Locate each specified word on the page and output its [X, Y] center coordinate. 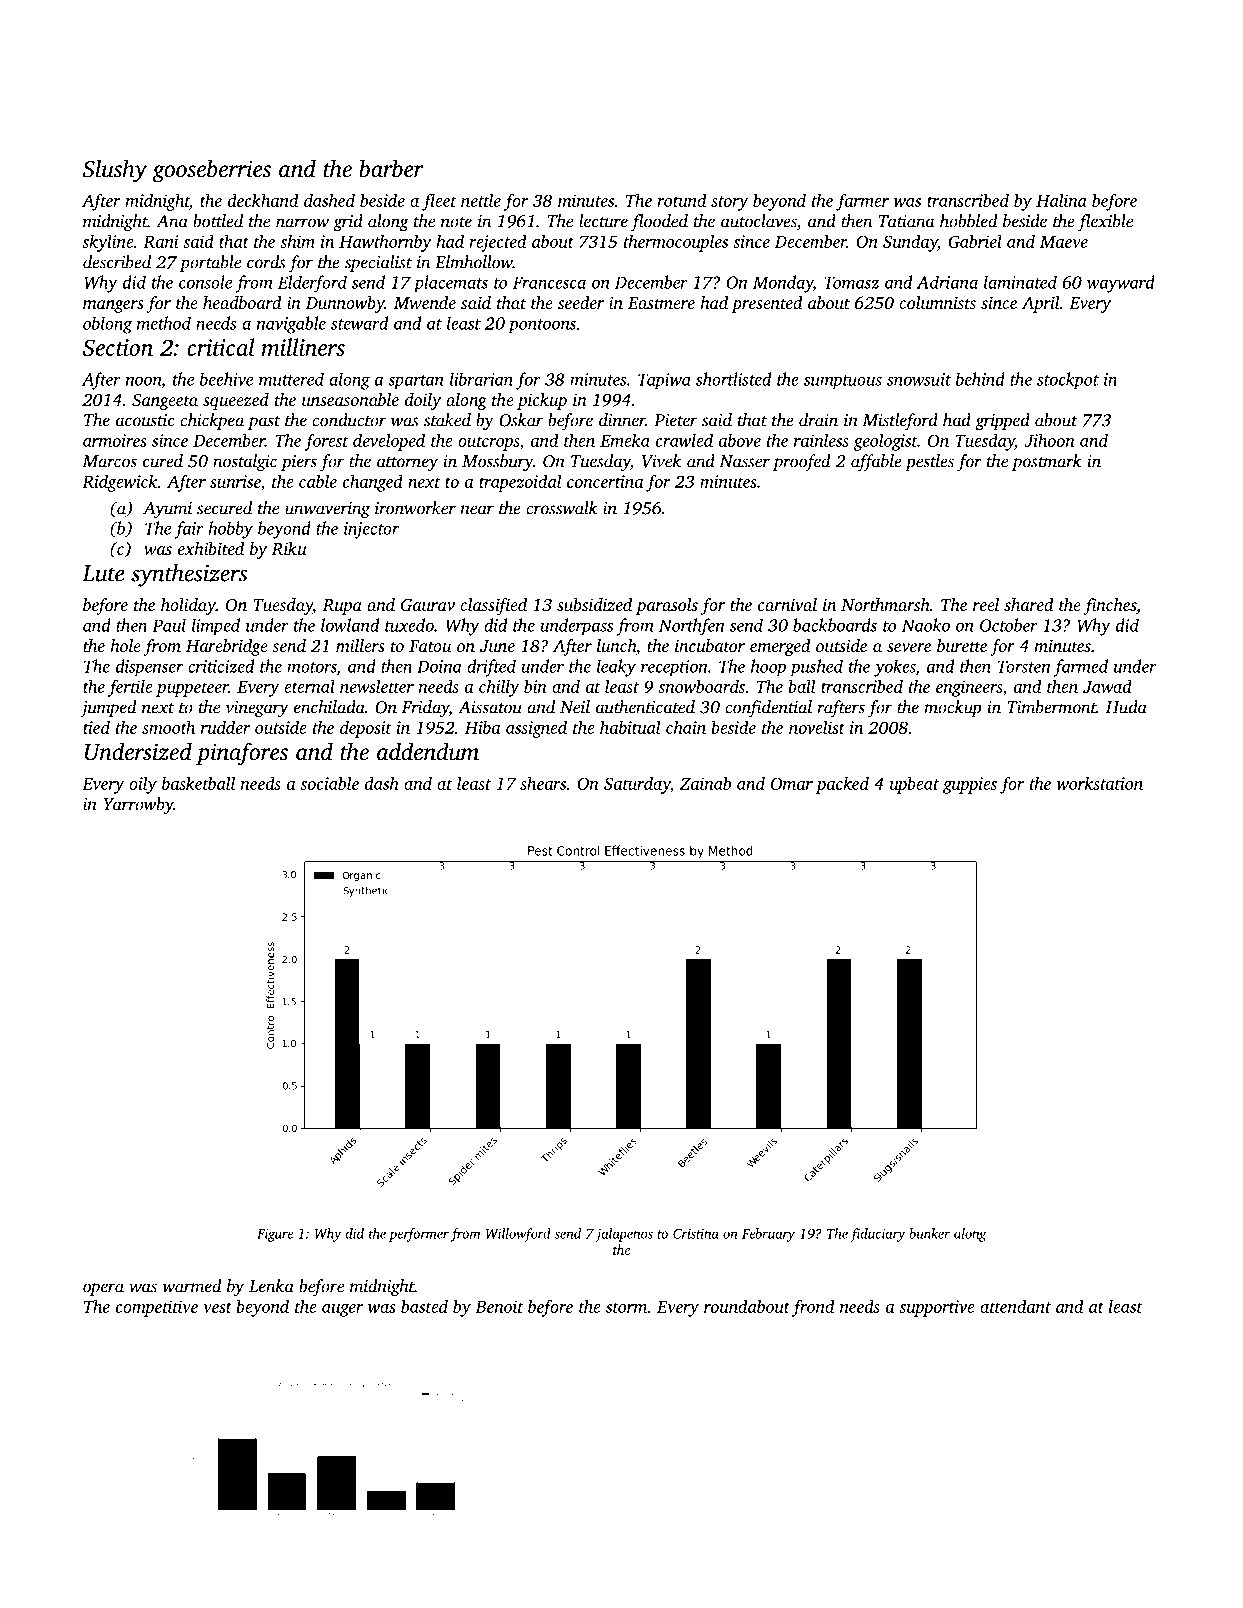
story [729, 203]
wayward [1121, 284]
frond [813, 1308]
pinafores [242, 754]
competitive [157, 1308]
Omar [792, 783]
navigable [291, 325]
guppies [970, 785]
